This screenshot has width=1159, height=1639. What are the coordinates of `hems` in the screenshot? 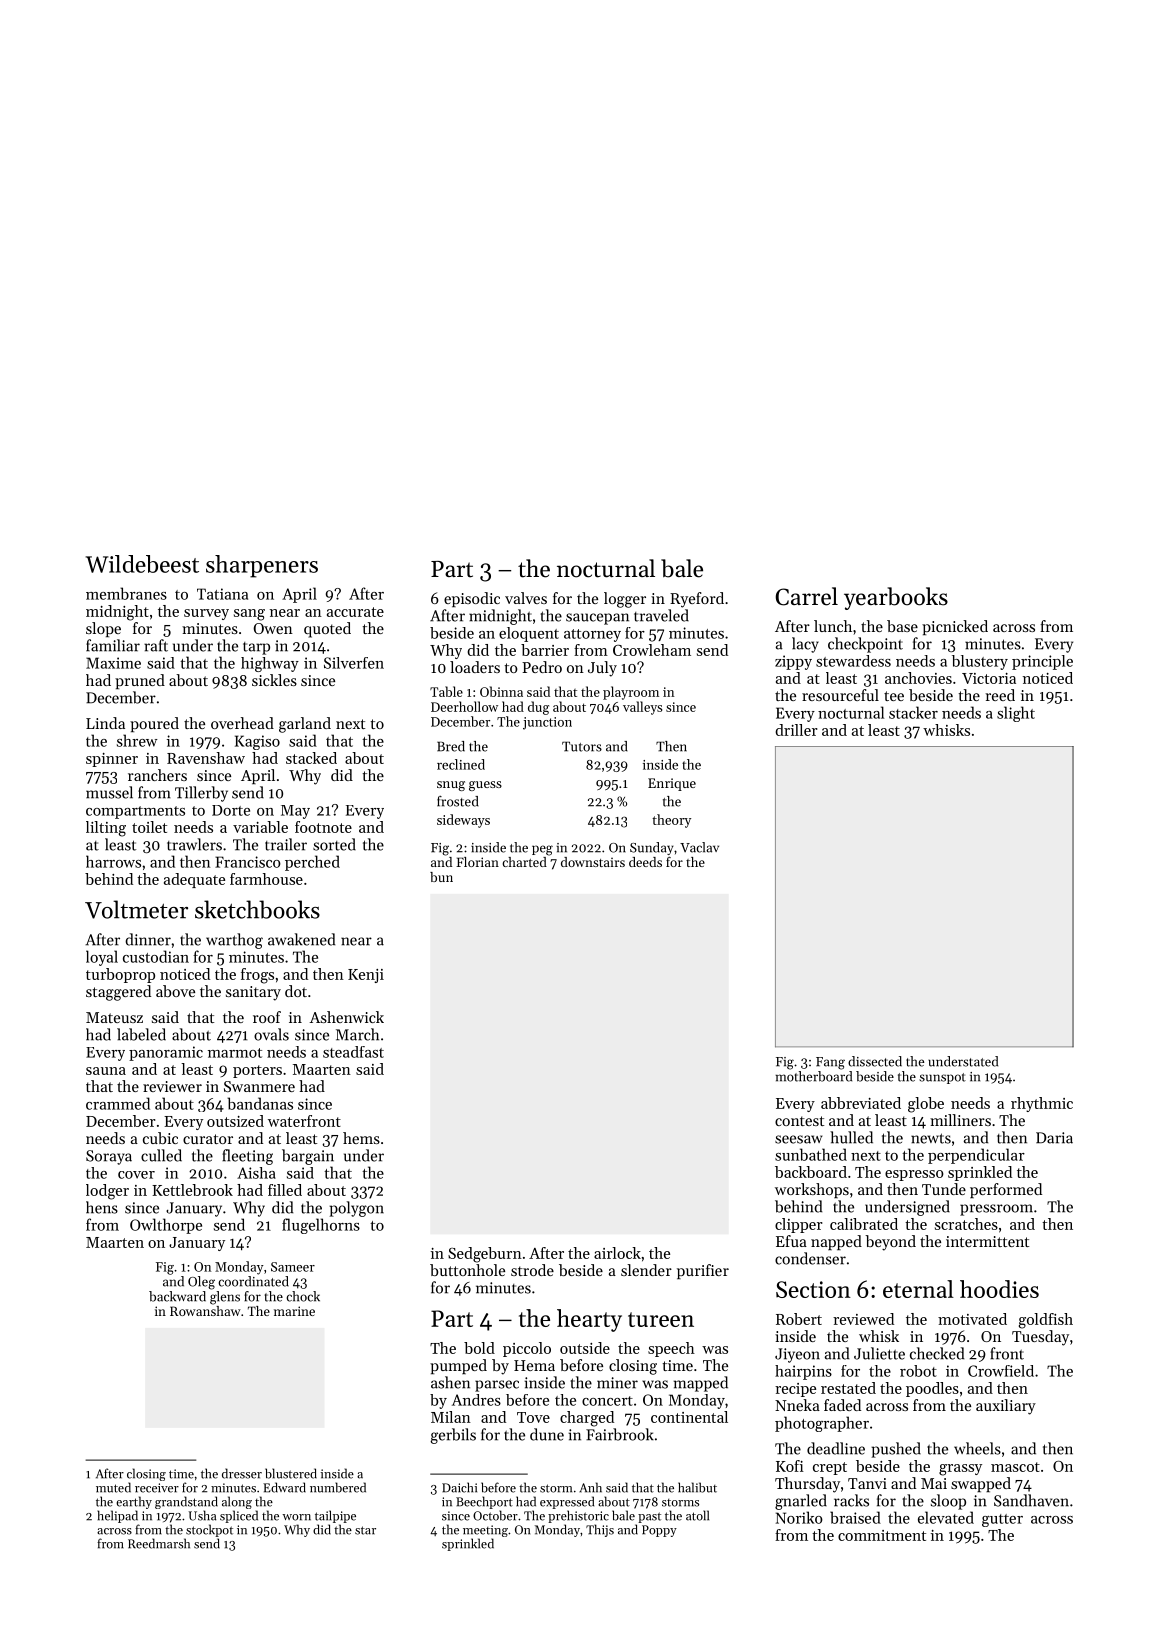 It's located at (361, 1138).
